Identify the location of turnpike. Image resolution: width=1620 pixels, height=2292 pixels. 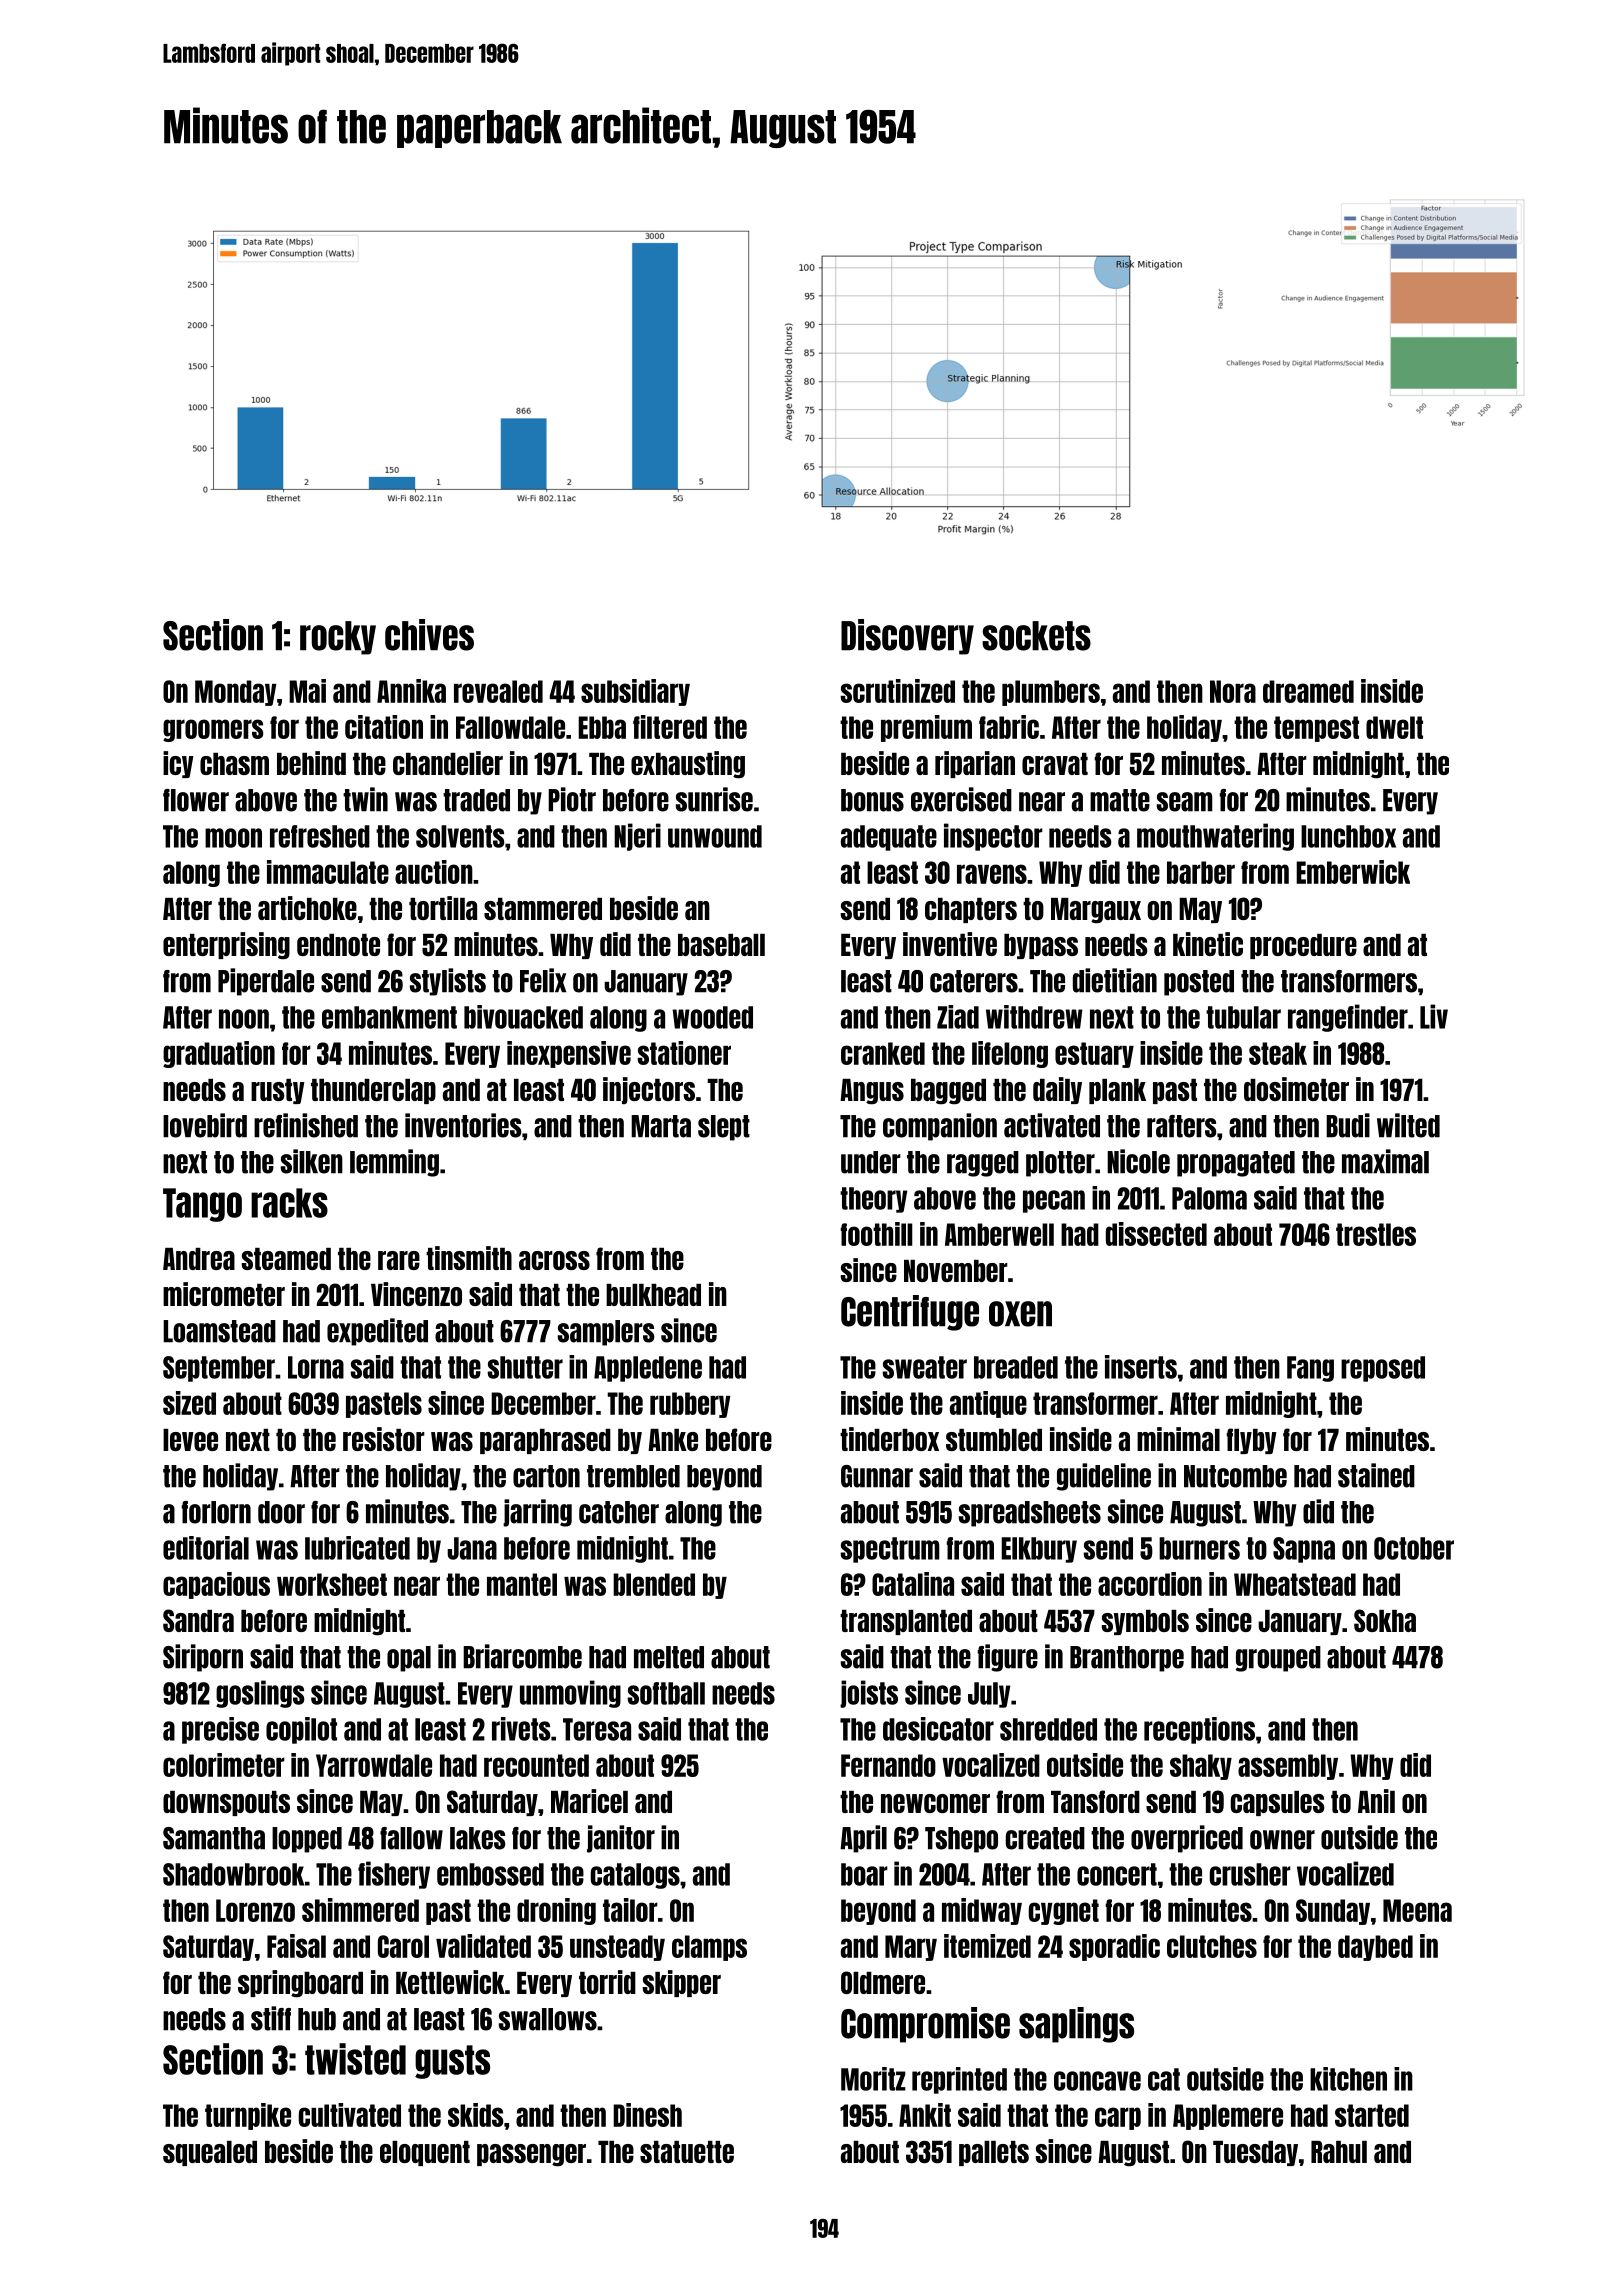
(248, 2116).
